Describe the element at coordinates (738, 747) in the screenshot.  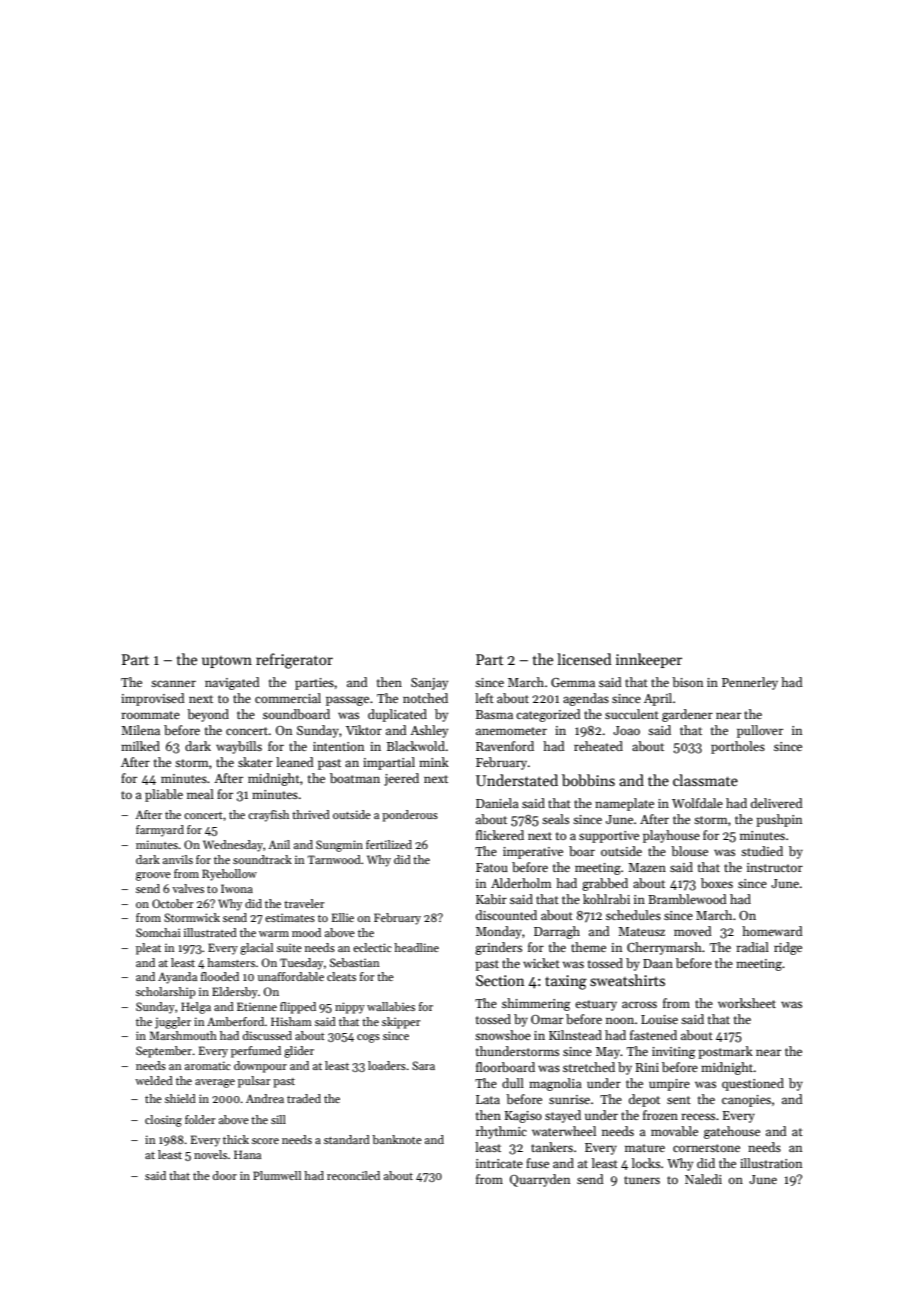
I see `portholes` at that location.
